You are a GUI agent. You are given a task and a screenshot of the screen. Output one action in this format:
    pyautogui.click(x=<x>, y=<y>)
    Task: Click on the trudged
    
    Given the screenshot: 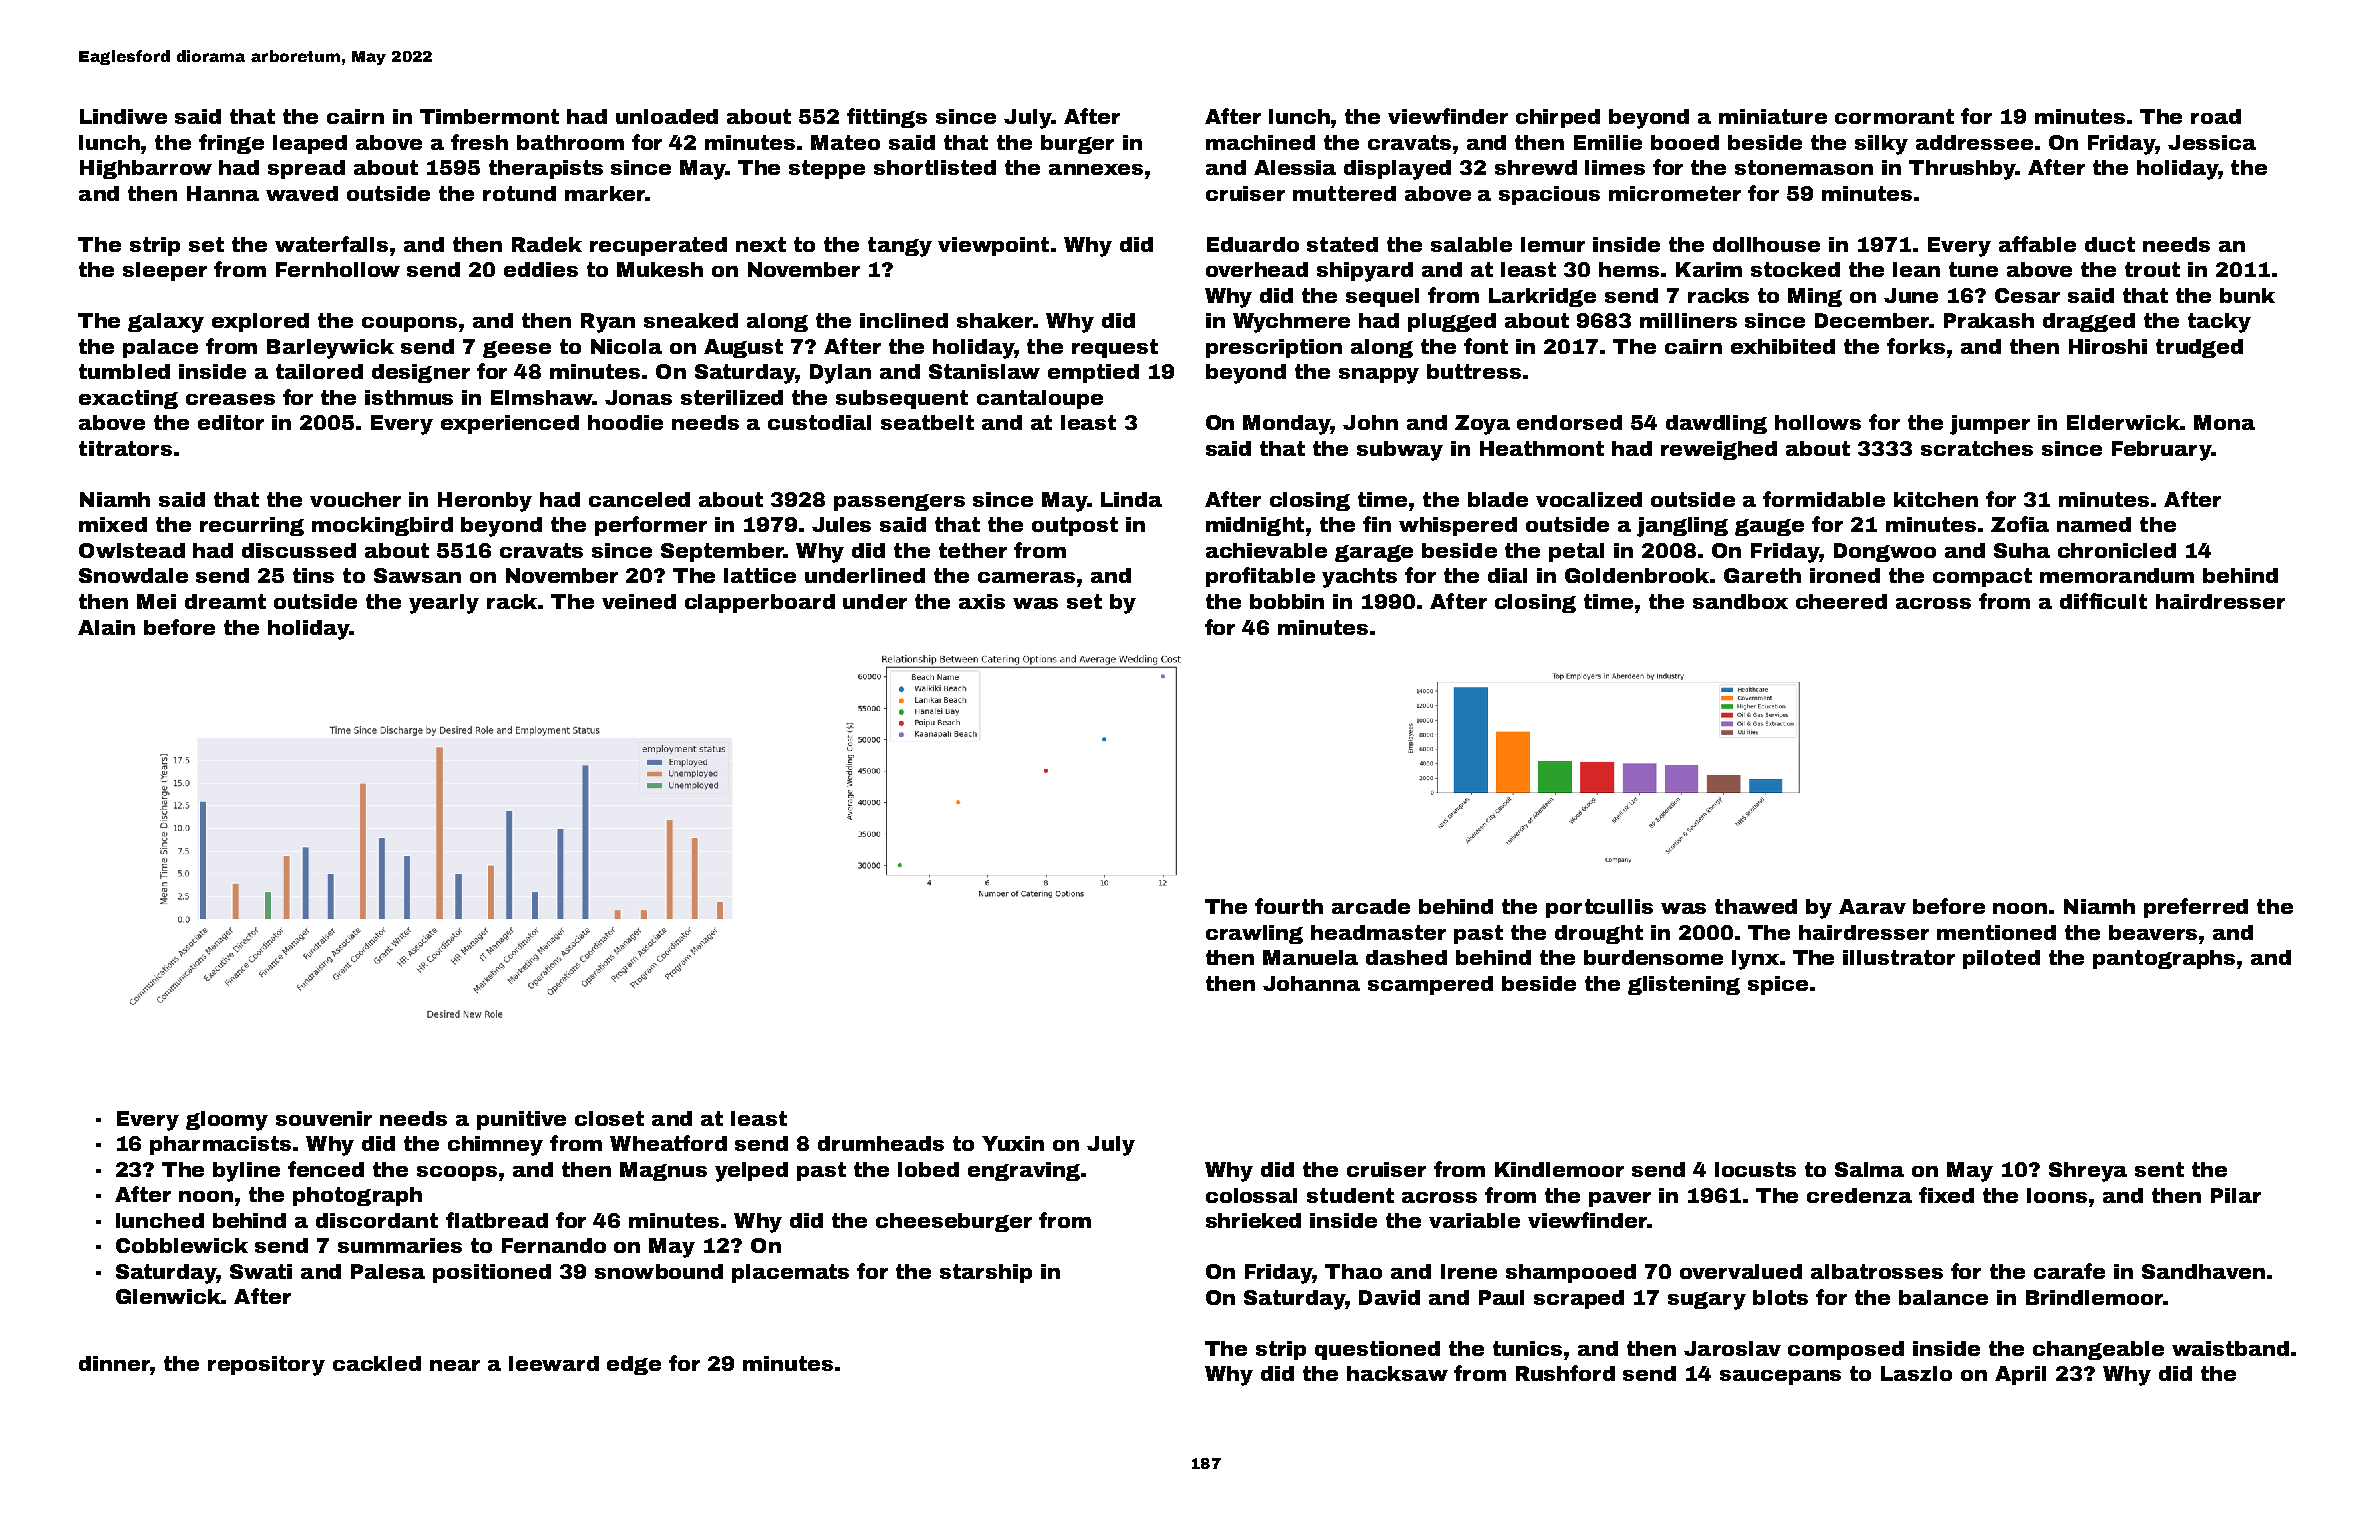 What is the action you would take?
    pyautogui.click(x=2199, y=348)
